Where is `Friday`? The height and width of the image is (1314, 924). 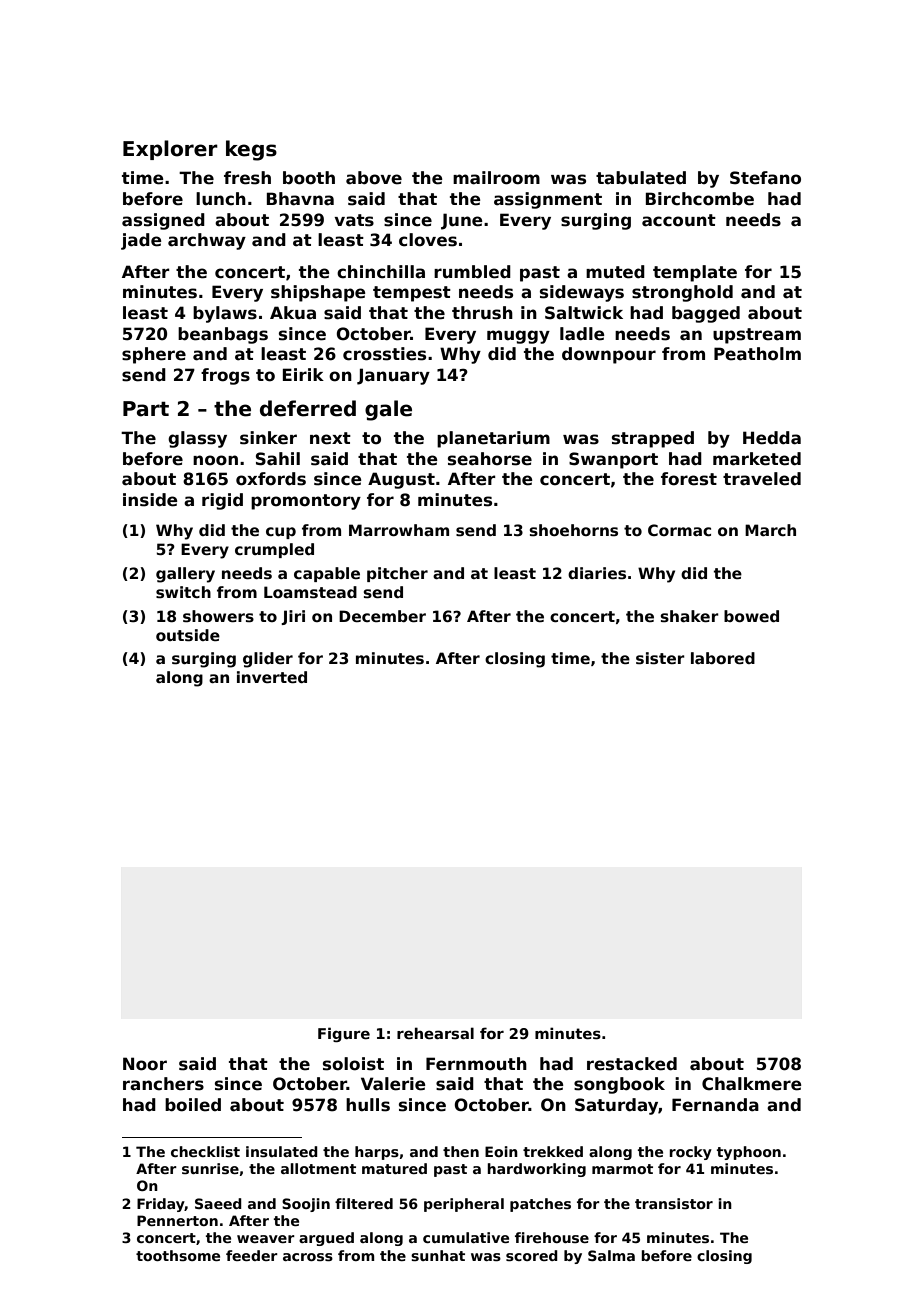
Friday is located at coordinates (161, 1205).
